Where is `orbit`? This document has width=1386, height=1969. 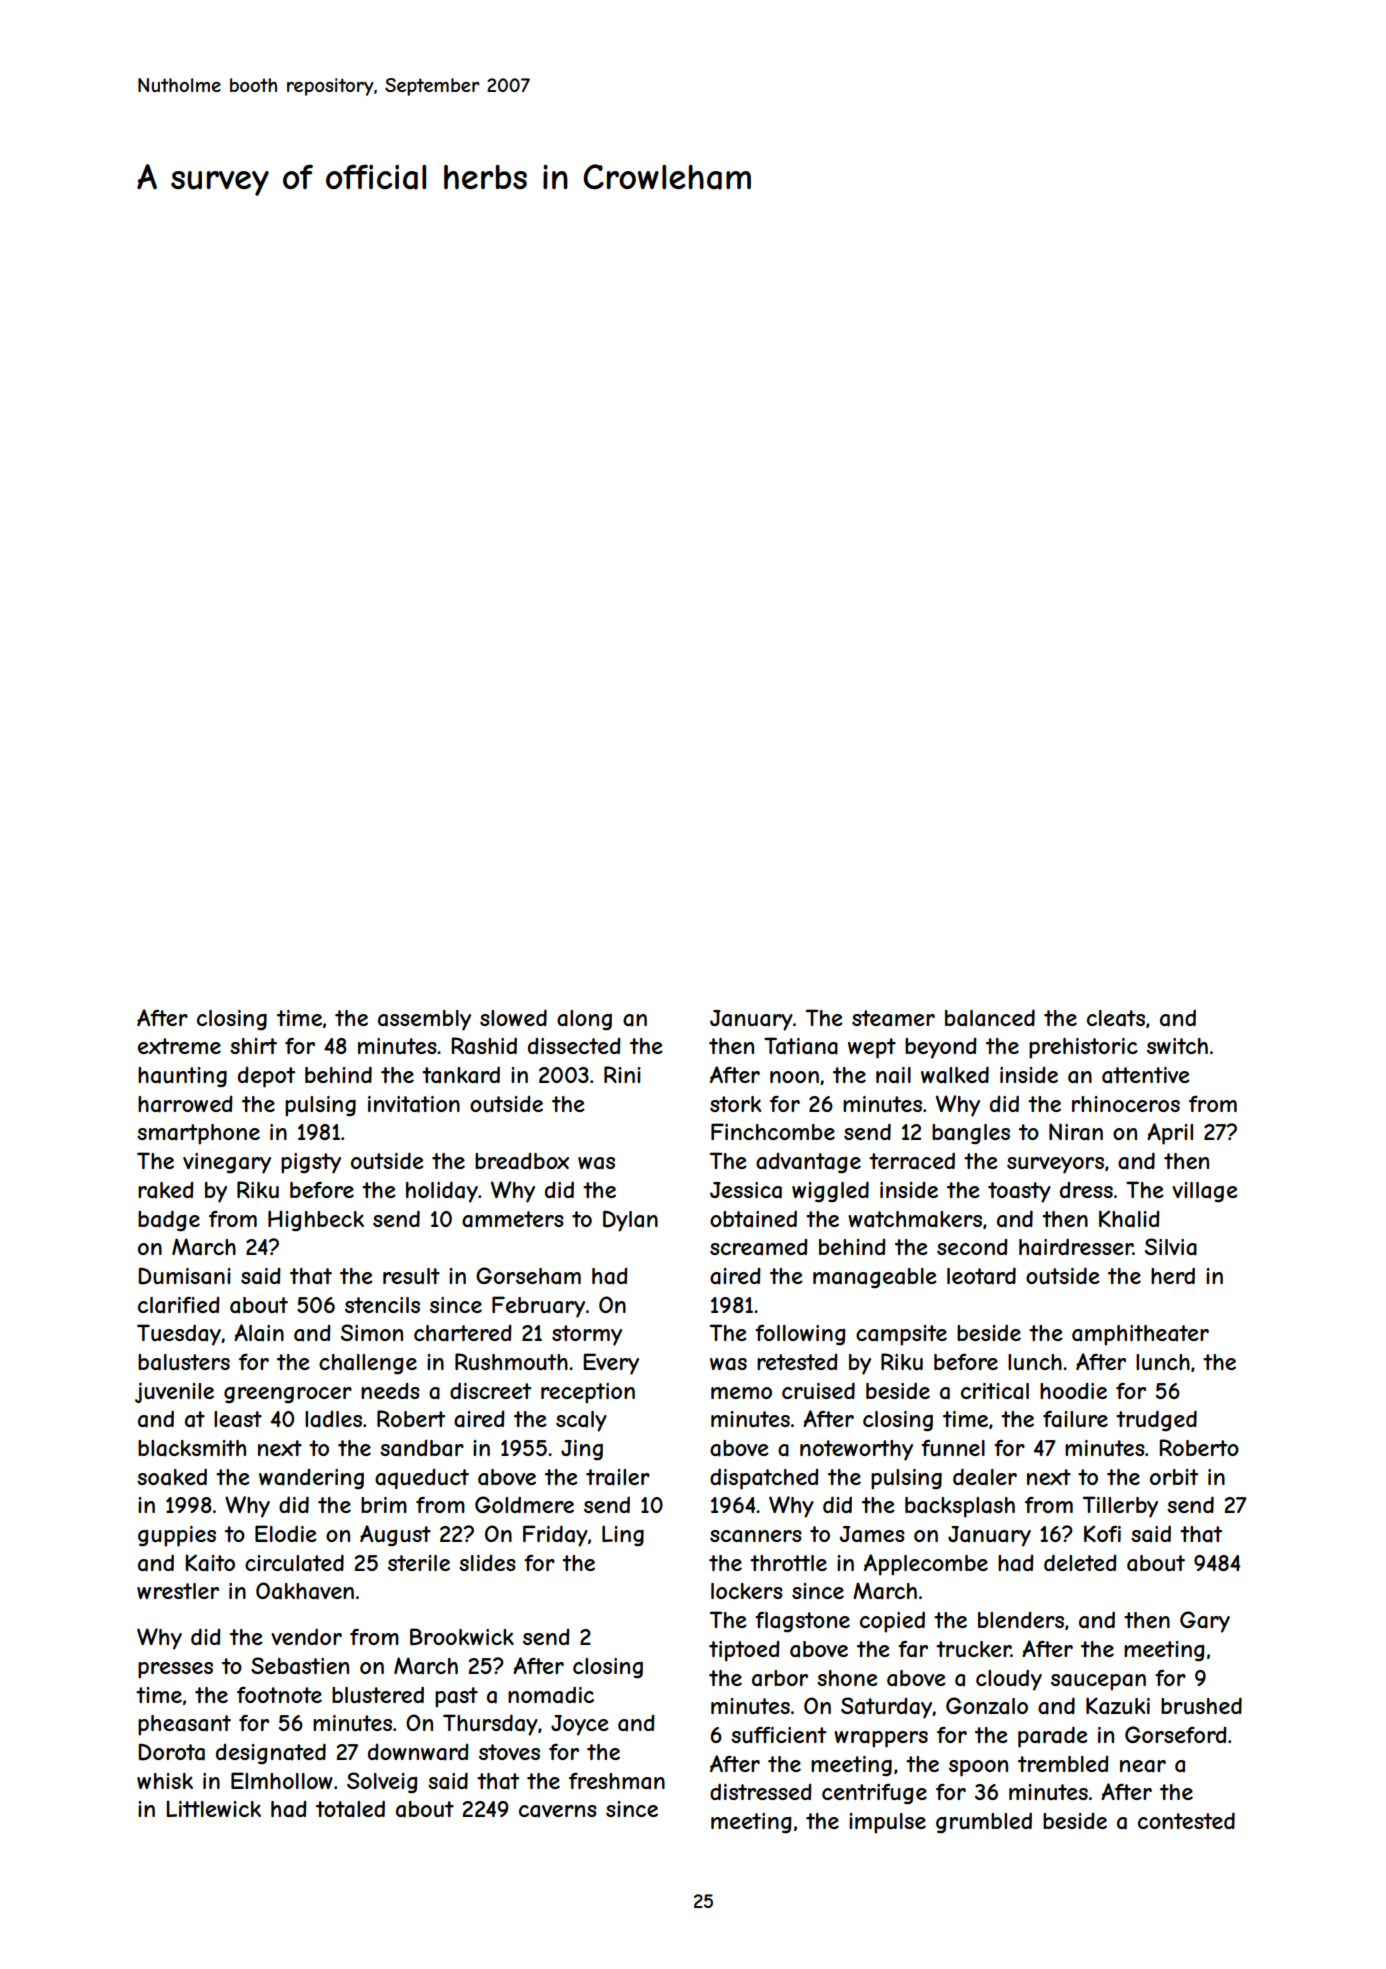
orbit is located at coordinates (1174, 1477).
